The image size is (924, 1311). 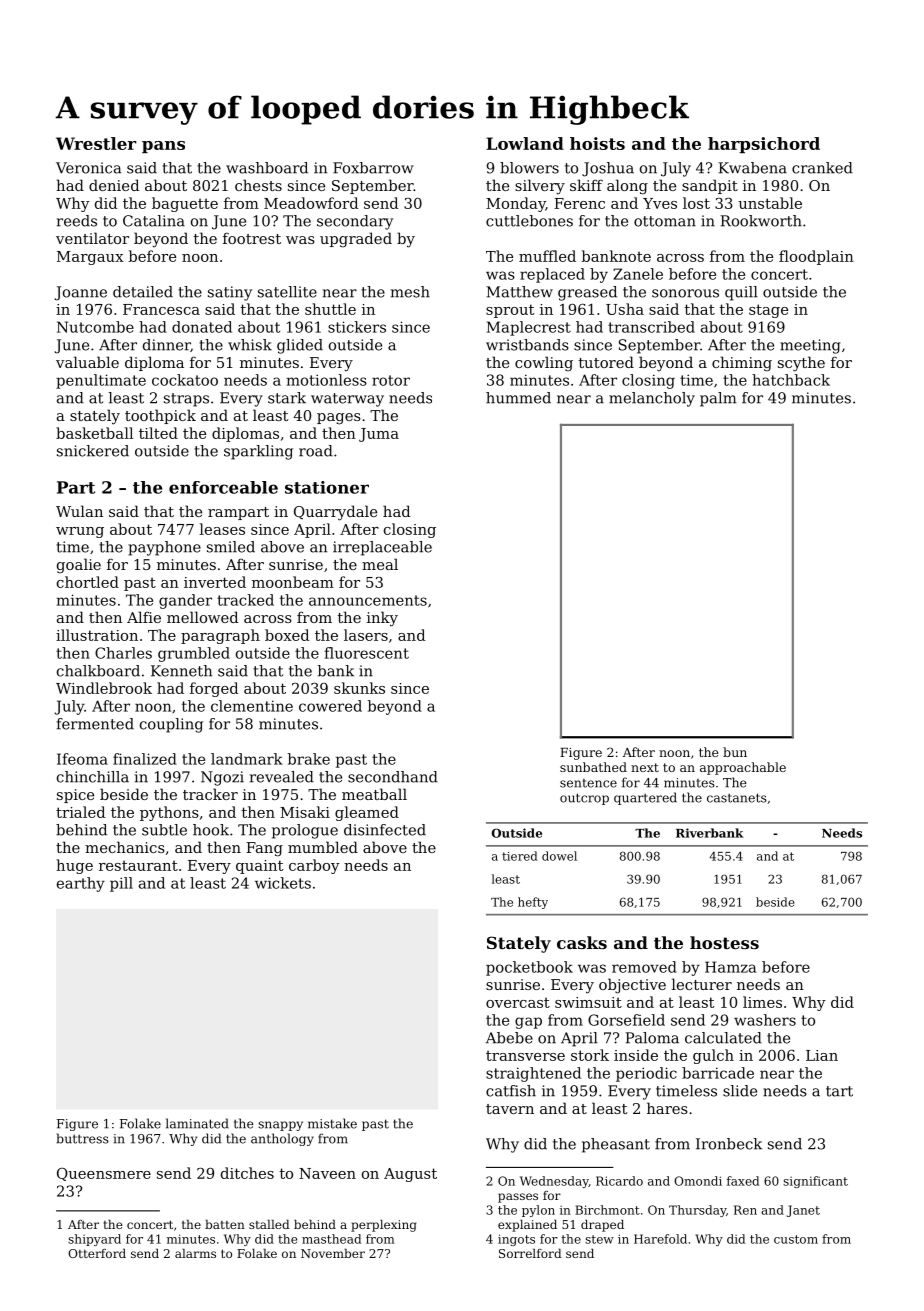 I want to click on Juma, so click(x=379, y=435).
